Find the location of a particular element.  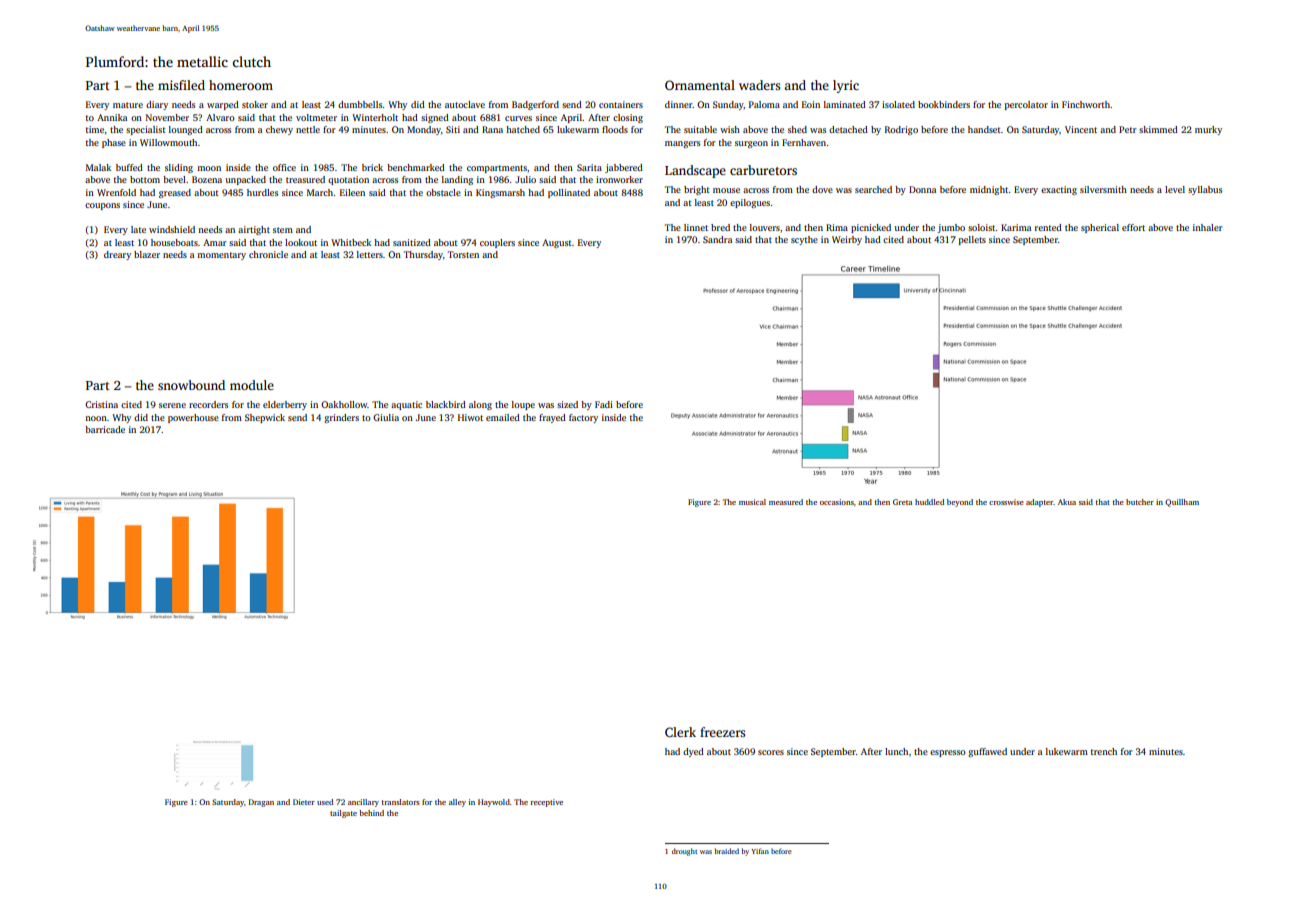

Winterholt is located at coordinates (375, 117).
